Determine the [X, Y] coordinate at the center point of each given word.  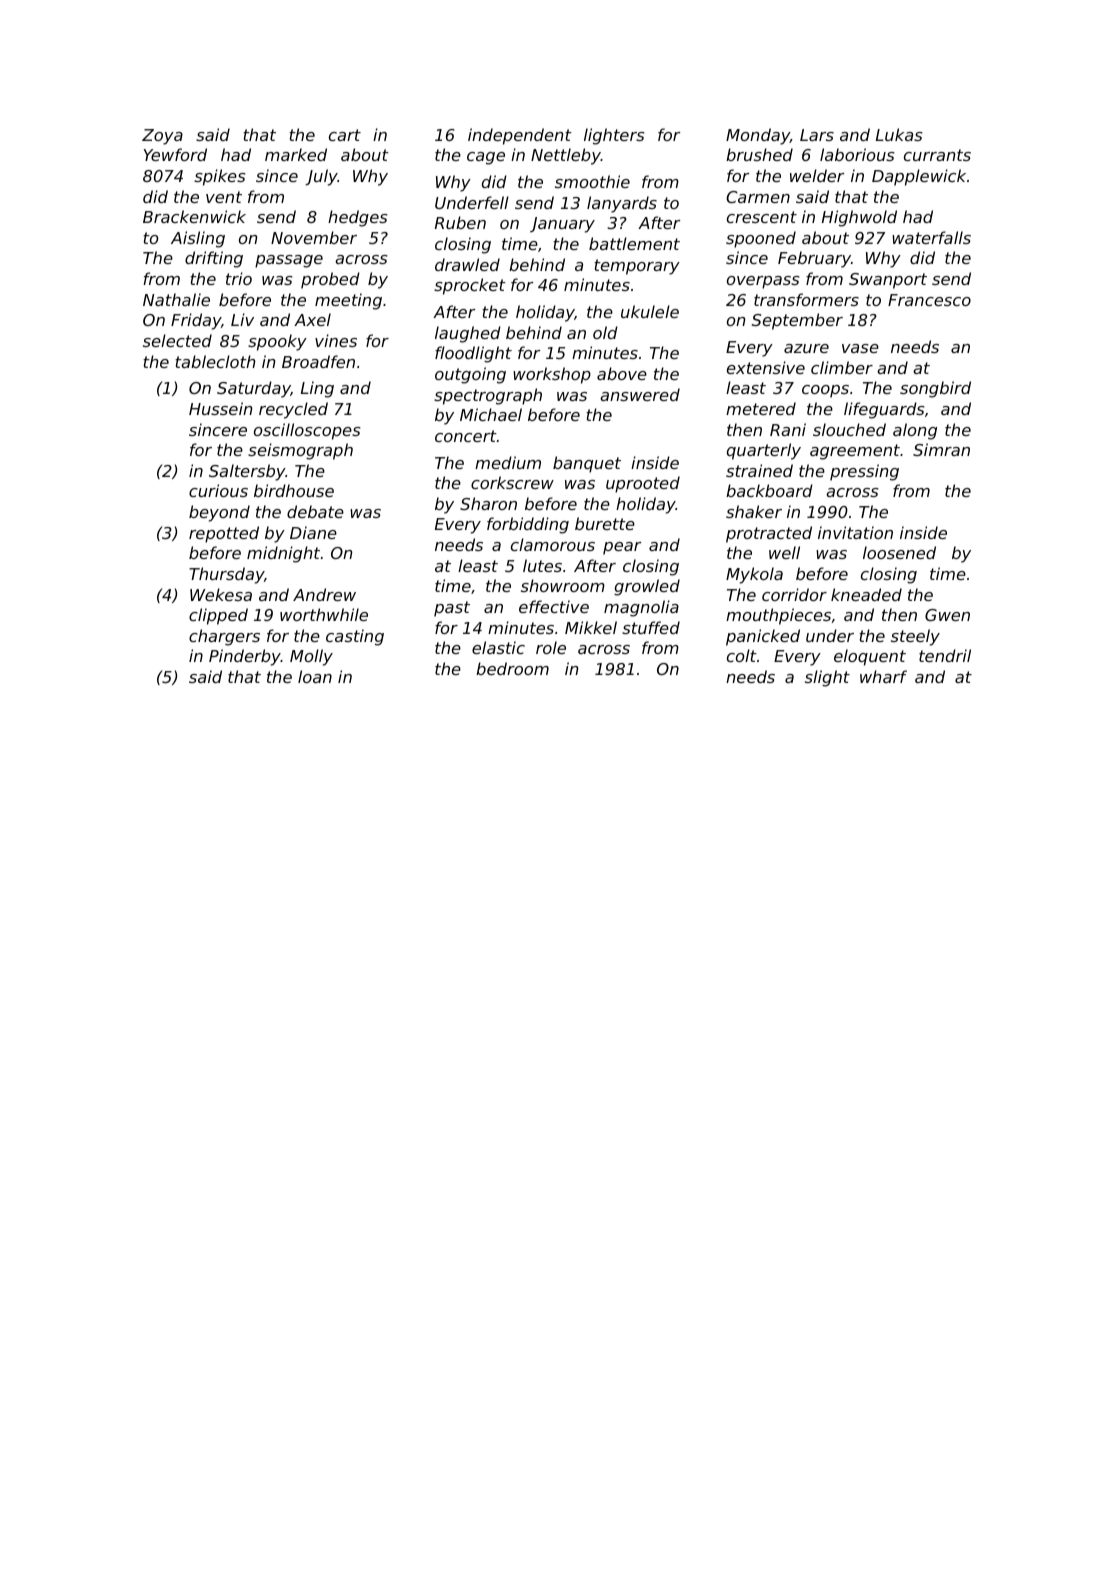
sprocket [470, 286]
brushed [759, 154]
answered [640, 394]
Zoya [162, 137]
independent [520, 136]
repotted [224, 534]
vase [860, 348]
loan [315, 676]
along [915, 431]
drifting [214, 259]
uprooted [643, 484]
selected [177, 340]
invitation [855, 532]
